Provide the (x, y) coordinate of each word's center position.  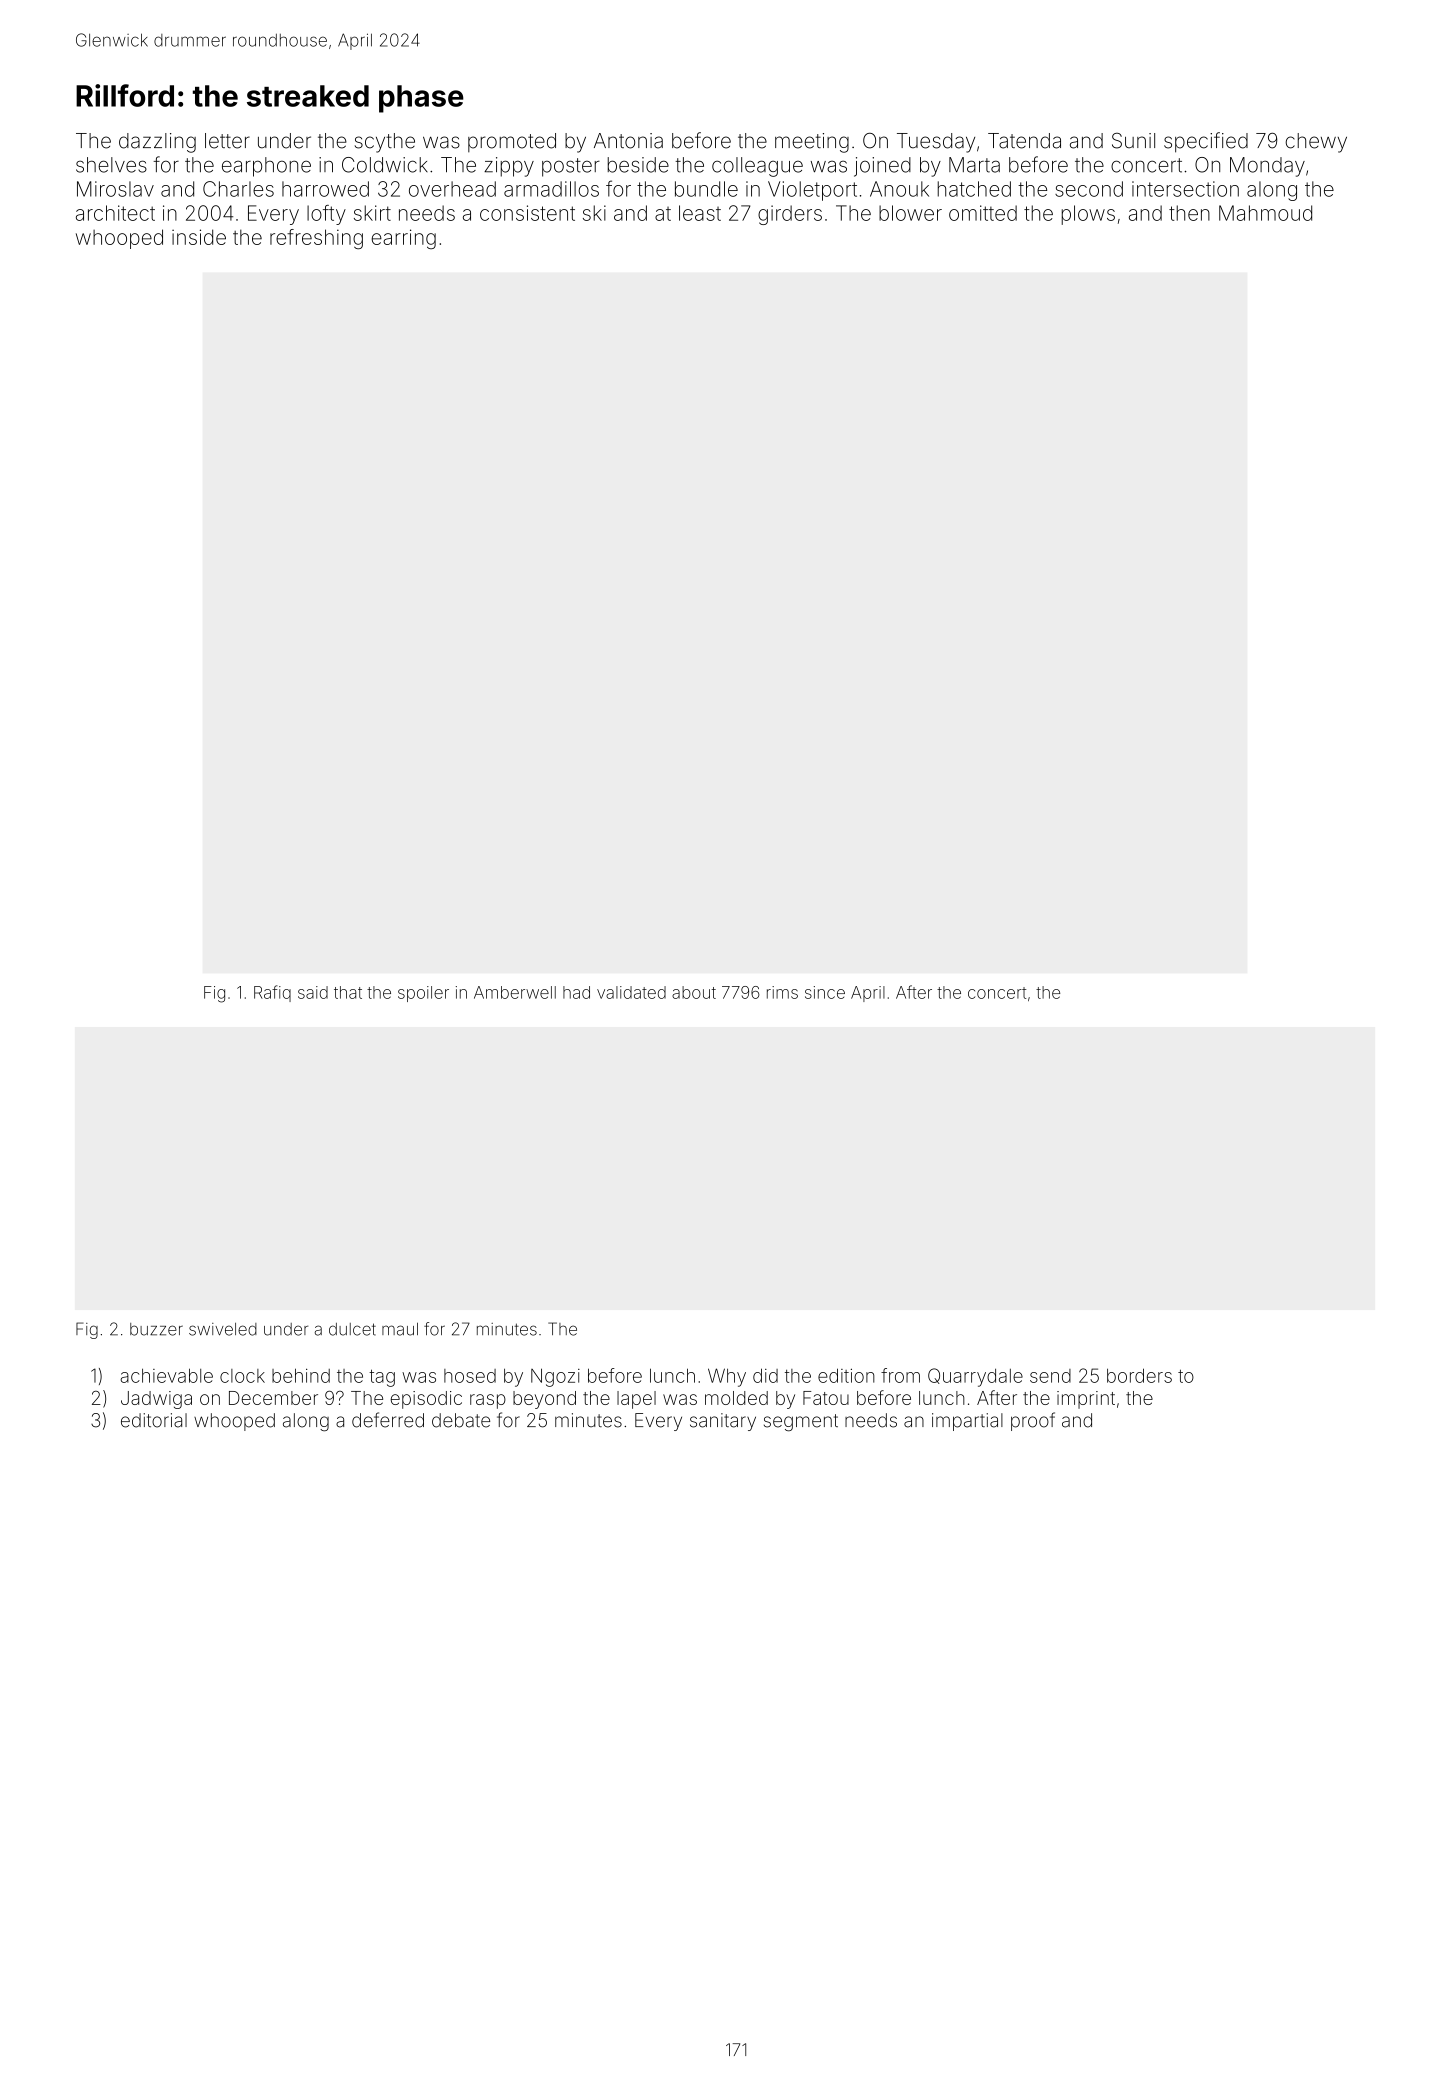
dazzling (157, 143)
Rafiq (272, 993)
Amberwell (515, 992)
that (348, 992)
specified (1206, 142)
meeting (812, 143)
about (694, 992)
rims (782, 992)
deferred (388, 1420)
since (825, 992)
